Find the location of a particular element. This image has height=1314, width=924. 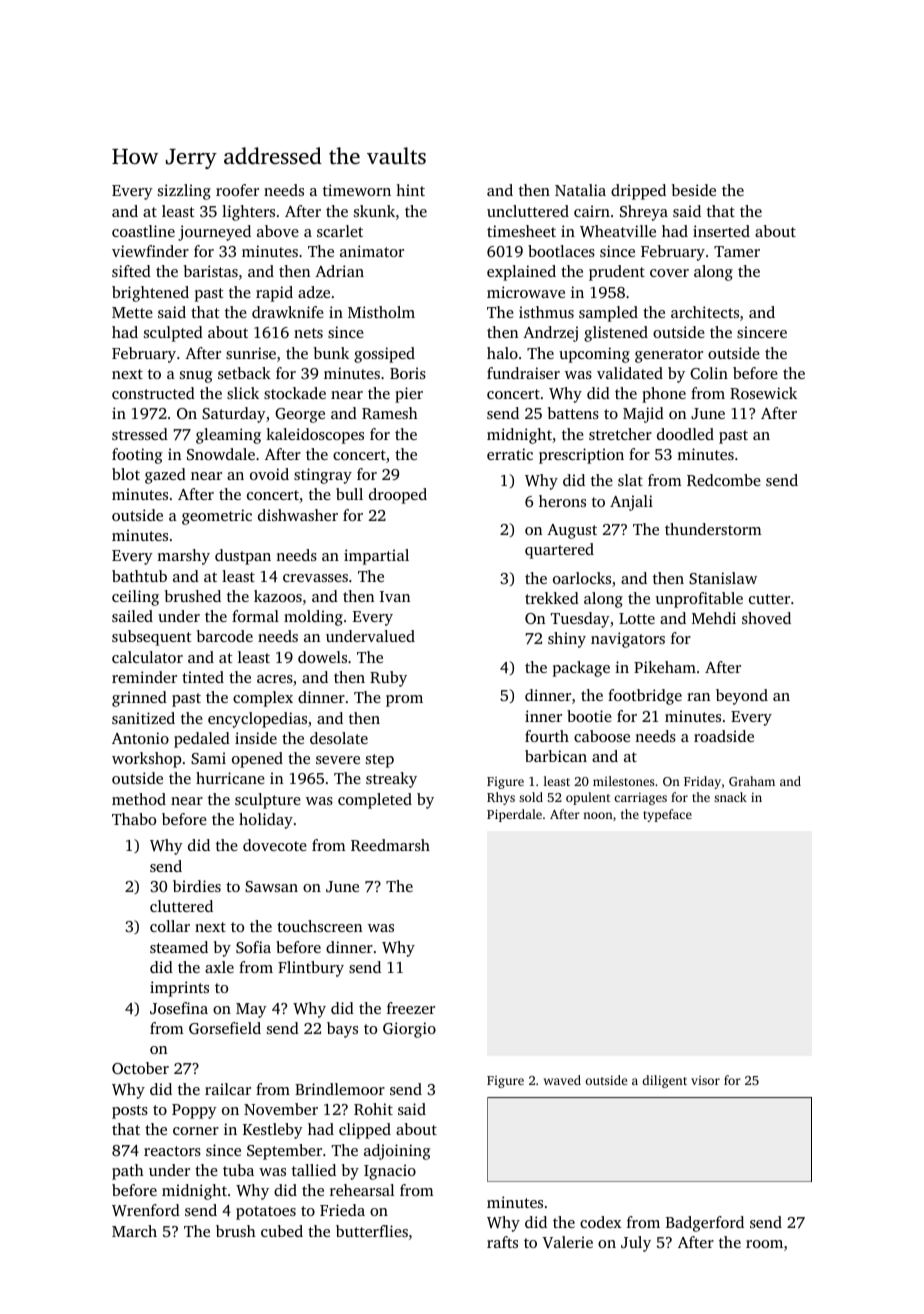

sizzling is located at coordinates (184, 192).
